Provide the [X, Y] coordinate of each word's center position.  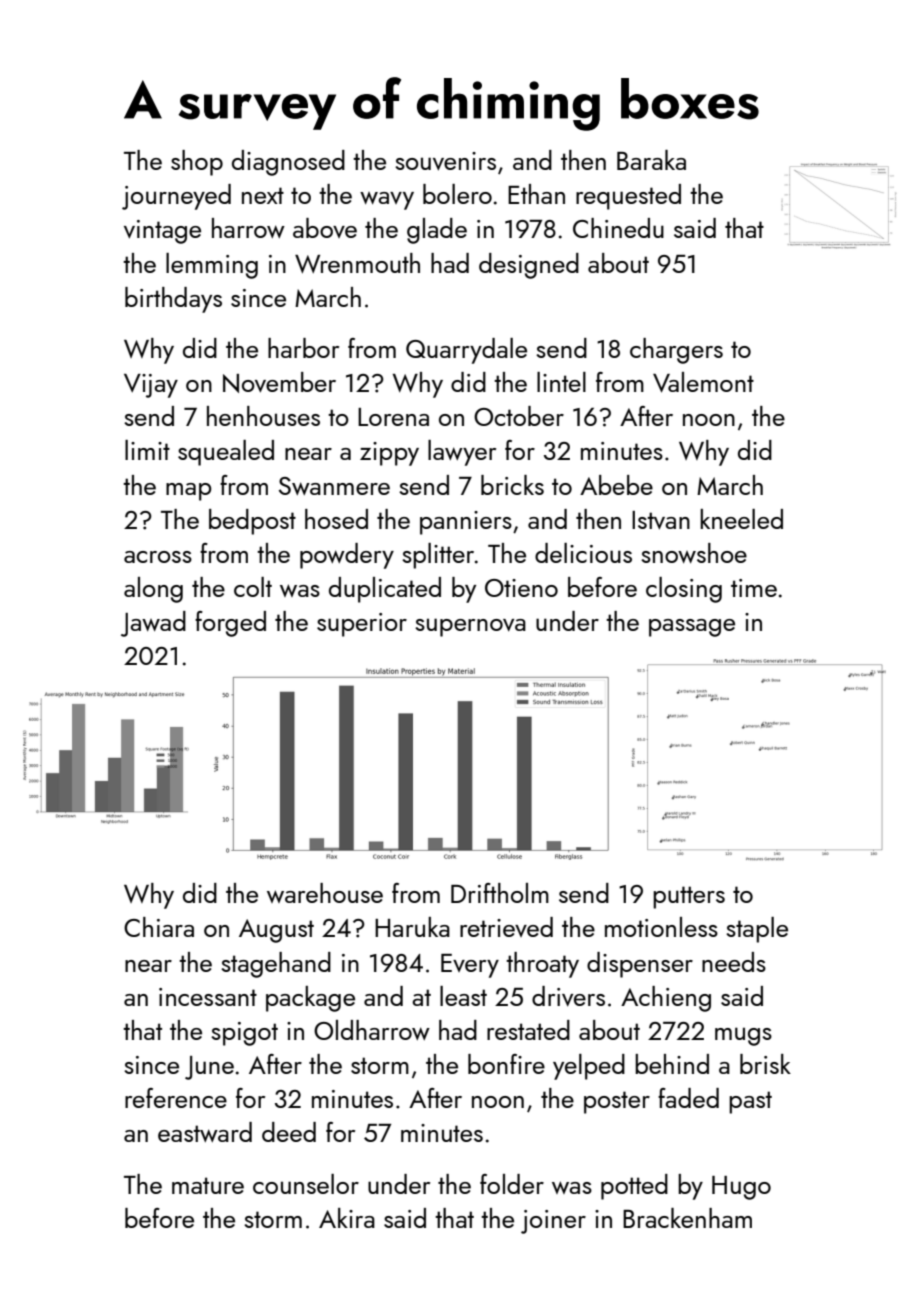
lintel [561, 382]
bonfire [506, 1064]
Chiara [159, 927]
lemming [212, 266]
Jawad [153, 624]
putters [689, 897]
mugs [743, 1036]
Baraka [651, 160]
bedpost [252, 522]
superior [362, 625]
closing [684, 590]
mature [208, 1185]
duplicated [385, 590]
